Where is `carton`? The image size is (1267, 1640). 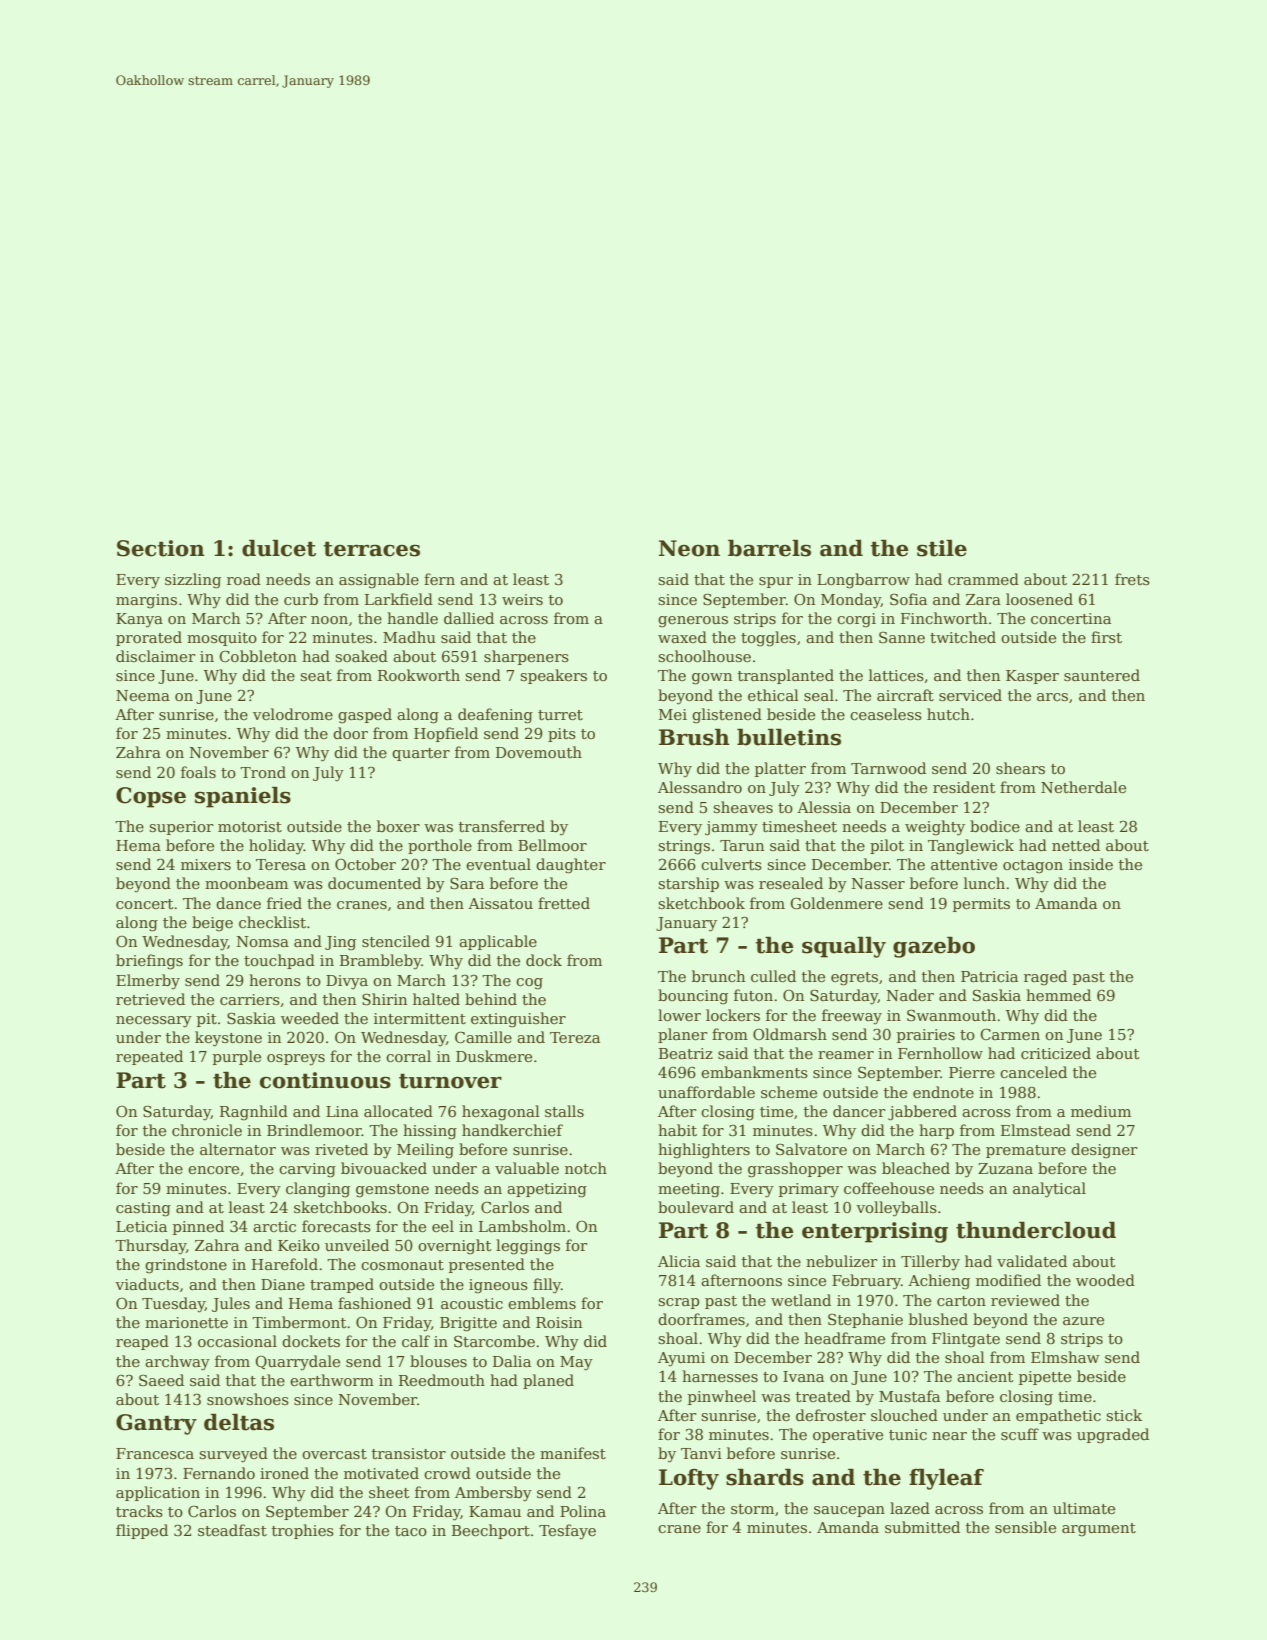
carton is located at coordinates (961, 1301).
